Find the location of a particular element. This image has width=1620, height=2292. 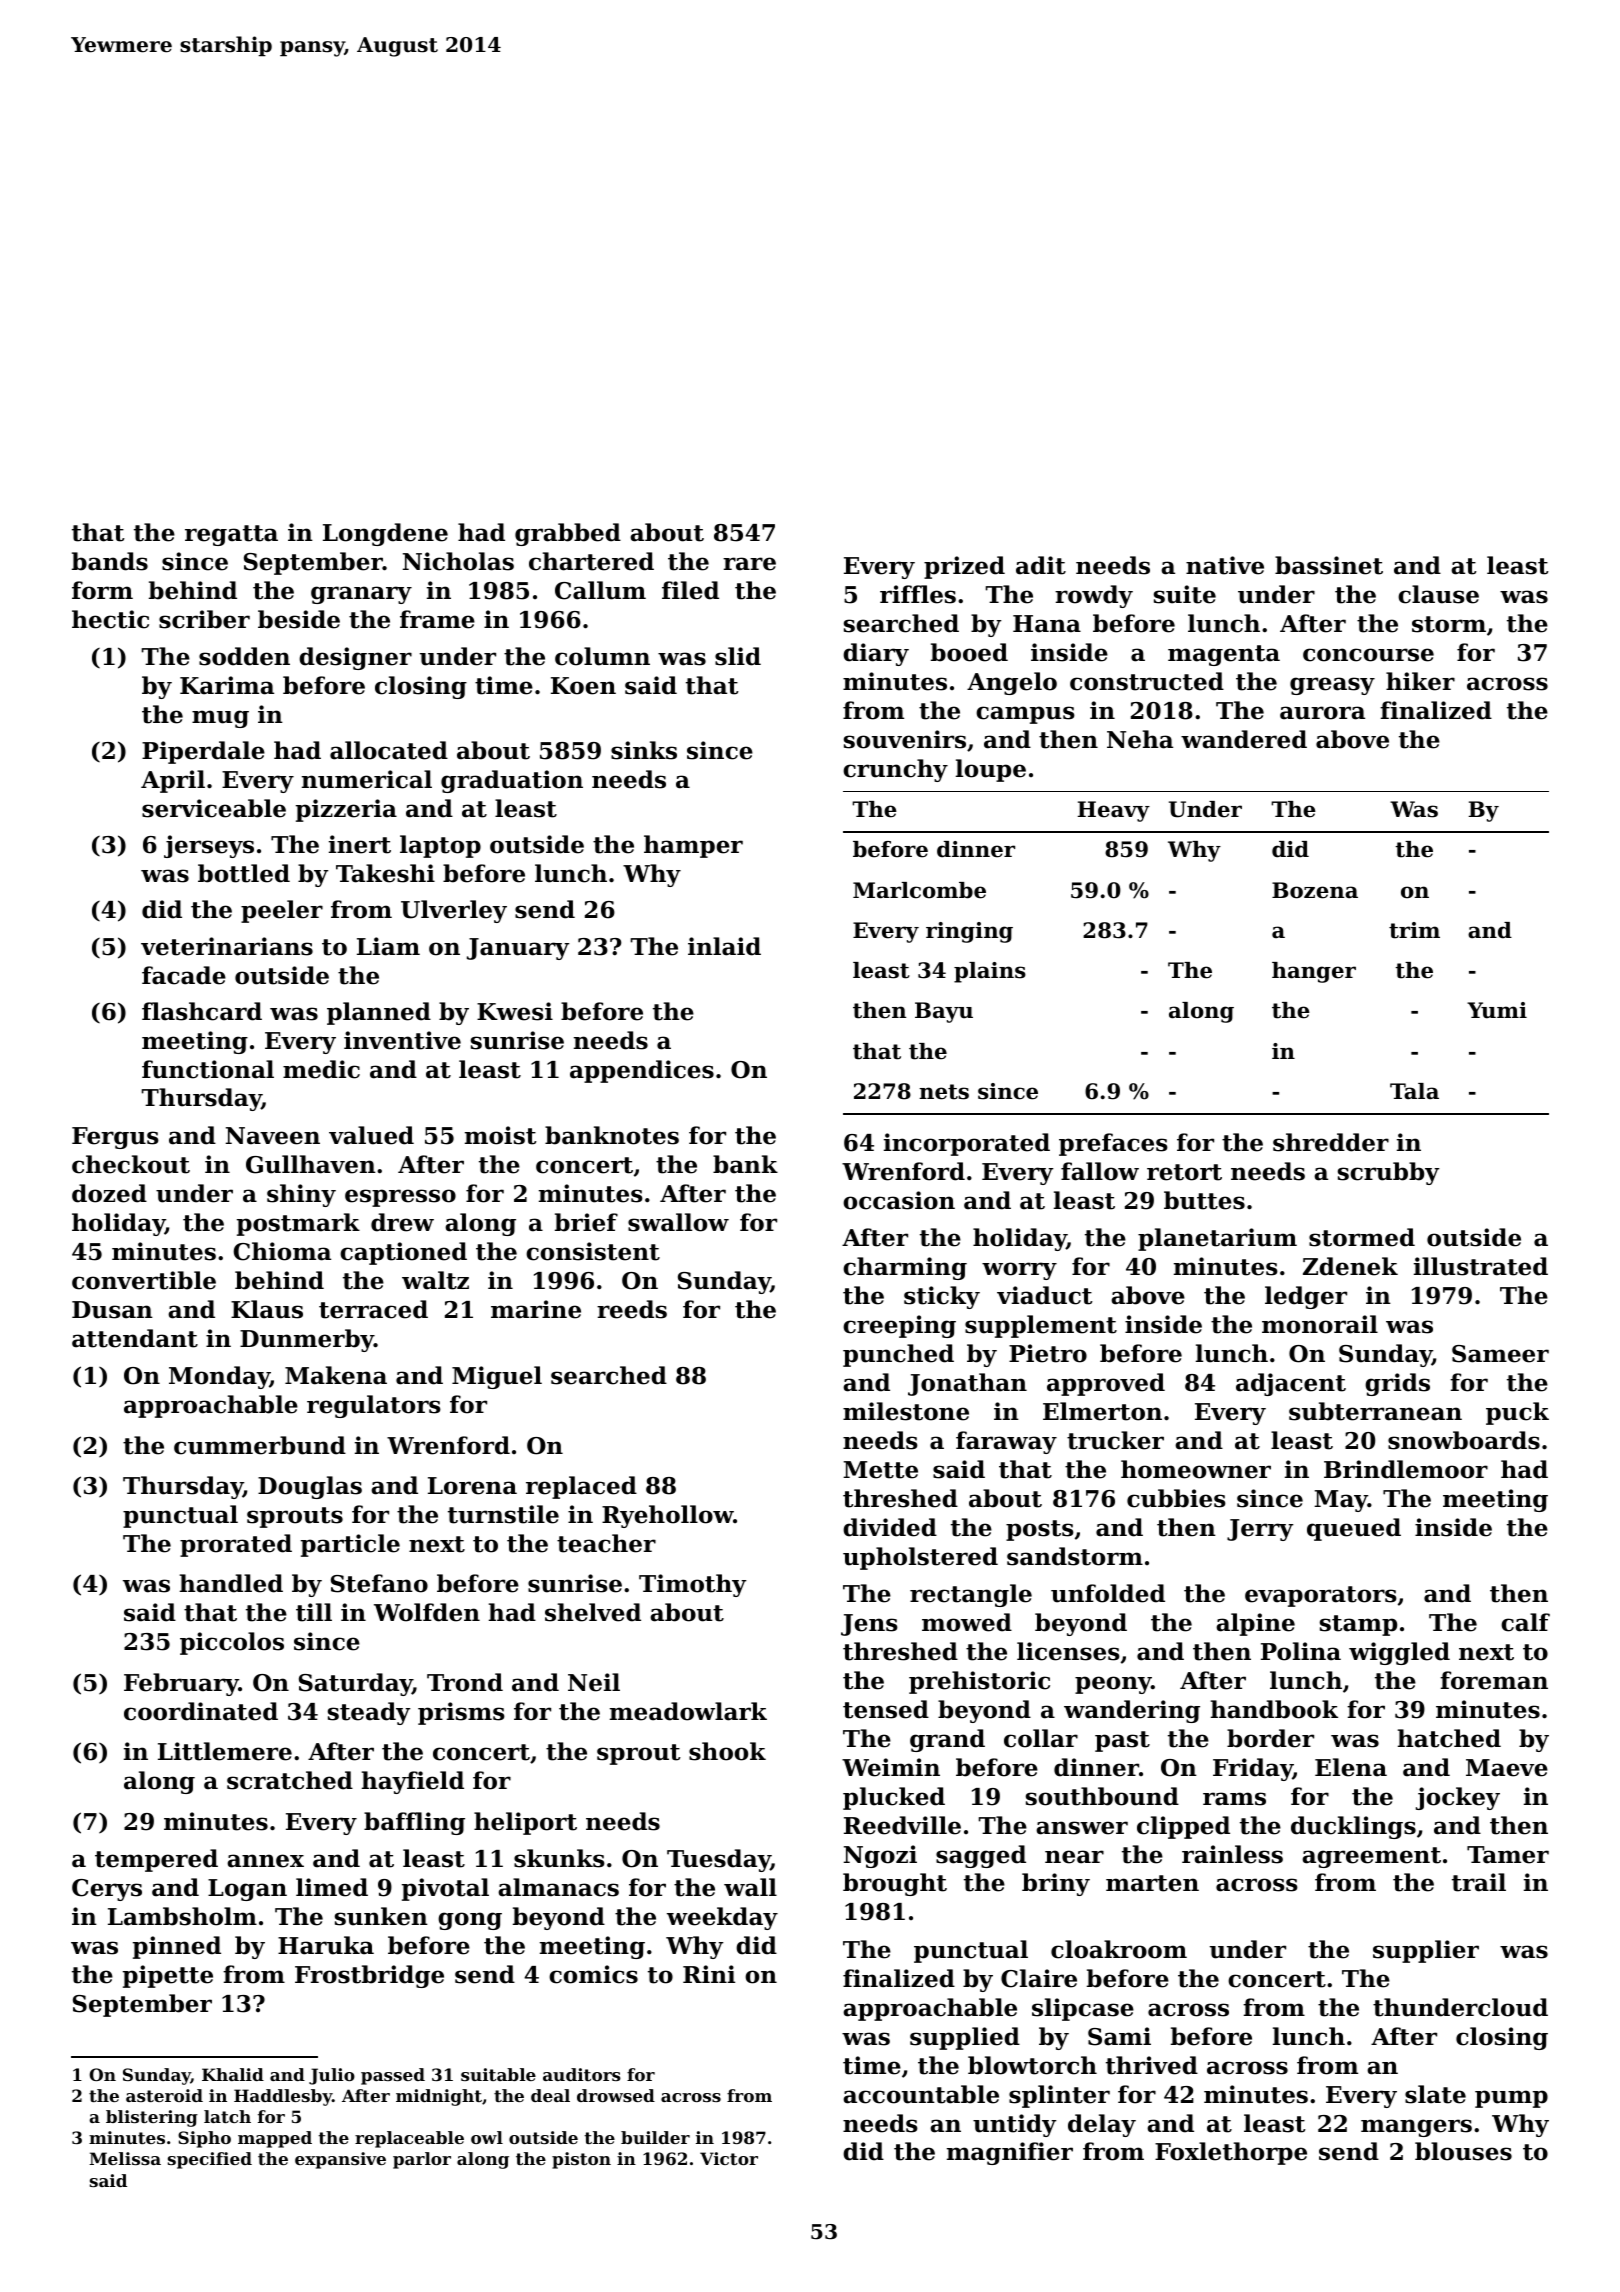

grids is located at coordinates (1397, 1384).
